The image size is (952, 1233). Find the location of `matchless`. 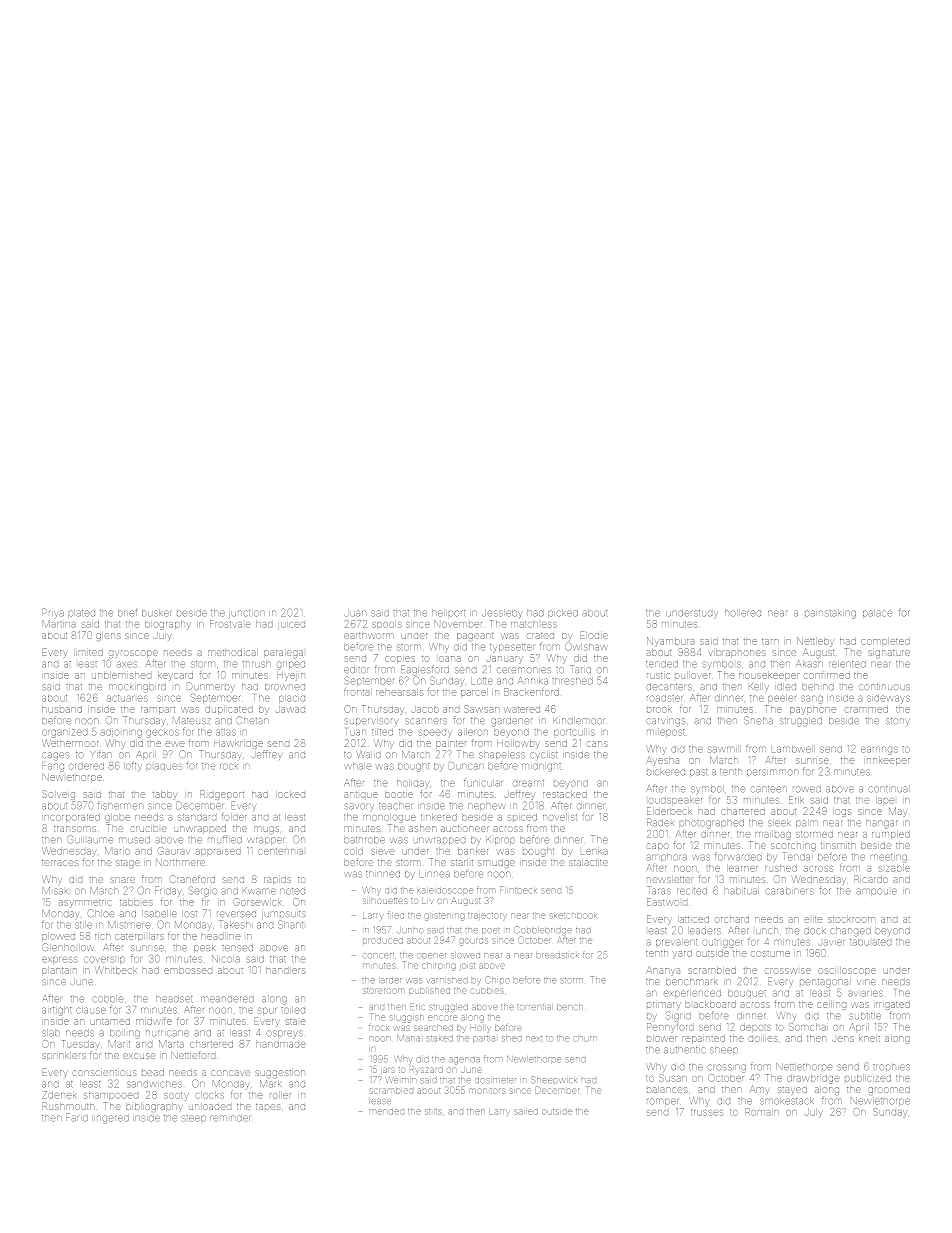

matchless is located at coordinates (534, 624).
